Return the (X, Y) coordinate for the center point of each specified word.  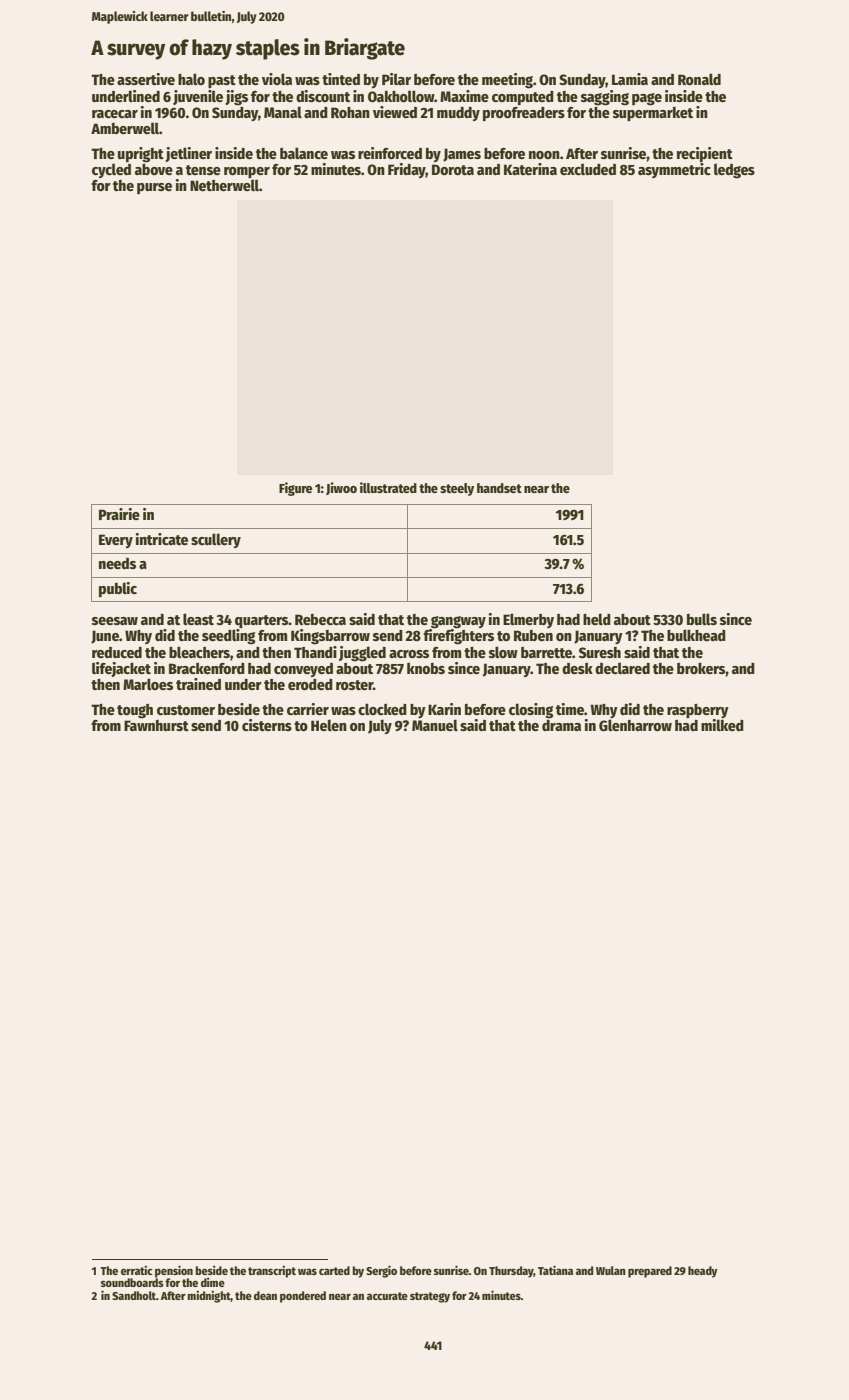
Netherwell (224, 185)
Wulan (611, 1270)
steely (457, 489)
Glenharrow (635, 725)
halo (191, 79)
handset (499, 488)
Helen (329, 725)
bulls (702, 619)
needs (117, 563)
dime (213, 1282)
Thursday (511, 1272)
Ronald (699, 79)
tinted (341, 79)
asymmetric (674, 170)
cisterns (267, 725)
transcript (272, 1271)
